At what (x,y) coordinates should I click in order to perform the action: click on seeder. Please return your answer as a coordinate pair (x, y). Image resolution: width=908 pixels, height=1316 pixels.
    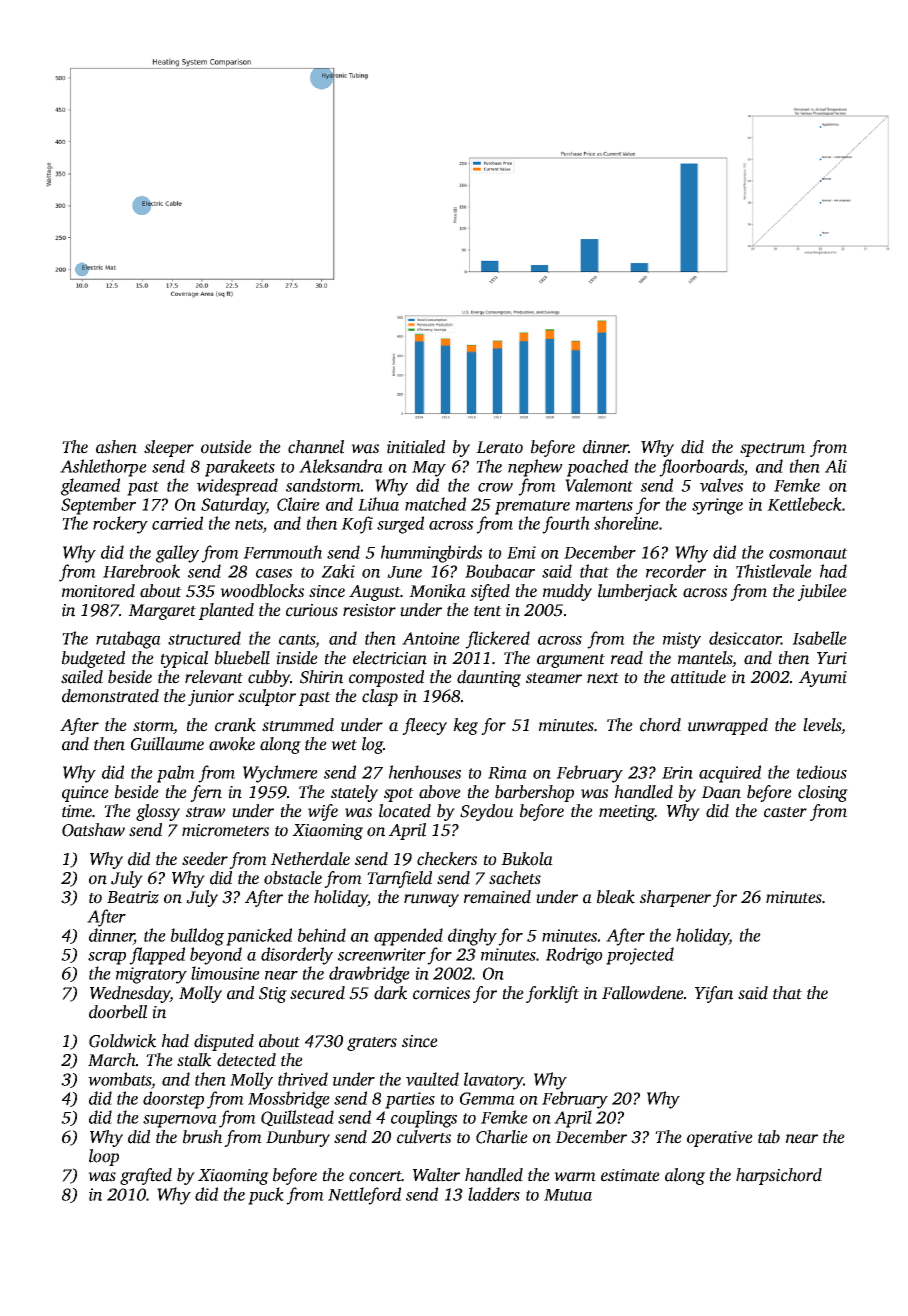
    Looking at the image, I should click on (205, 859).
